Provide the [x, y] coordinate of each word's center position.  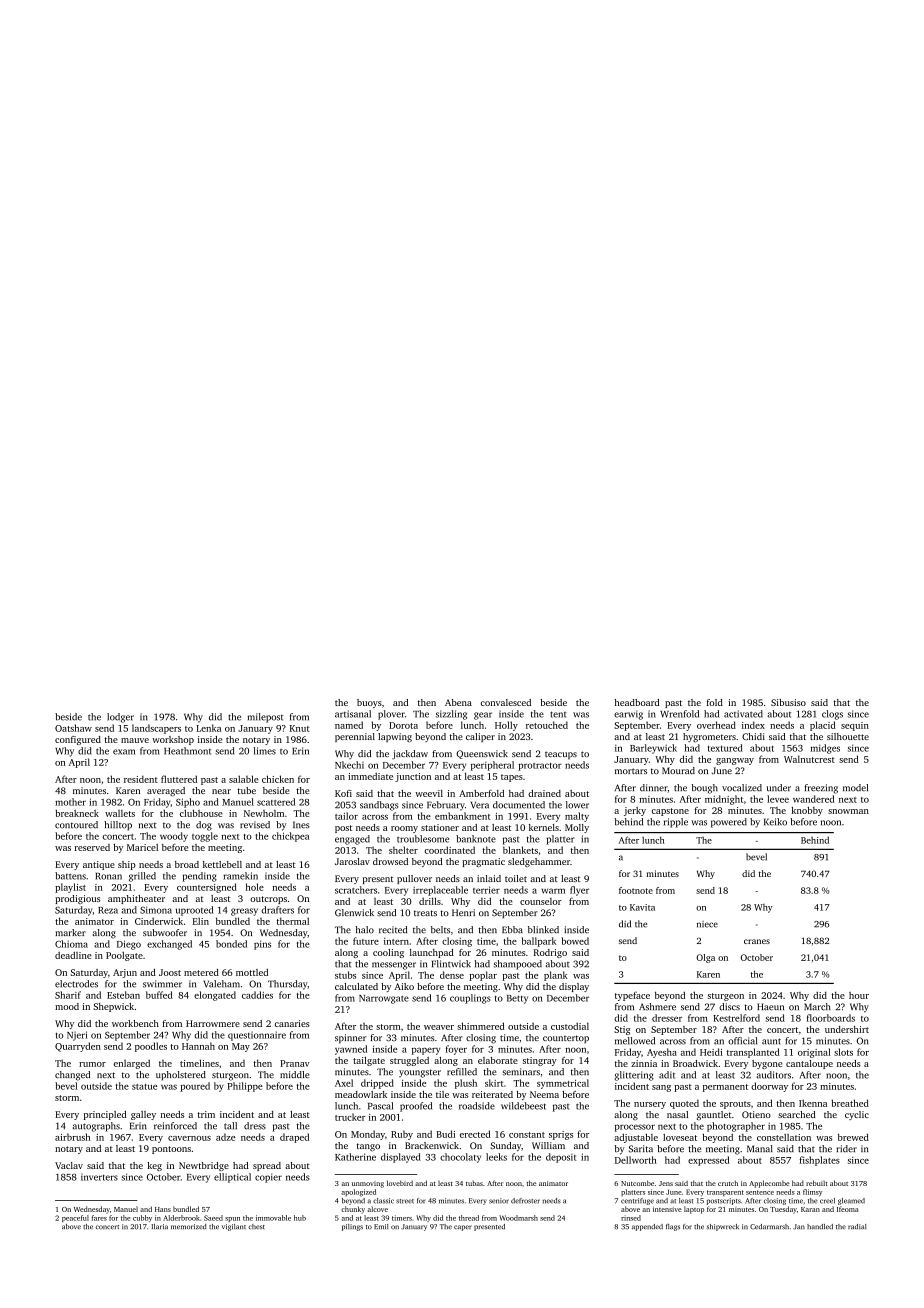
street [405, 1201]
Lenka [208, 728]
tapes [512, 778]
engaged [352, 840]
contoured [76, 825]
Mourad [678, 770]
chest [256, 1226]
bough [705, 789]
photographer [736, 1127]
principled [105, 1115]
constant [527, 1135]
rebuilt [816, 1183]
